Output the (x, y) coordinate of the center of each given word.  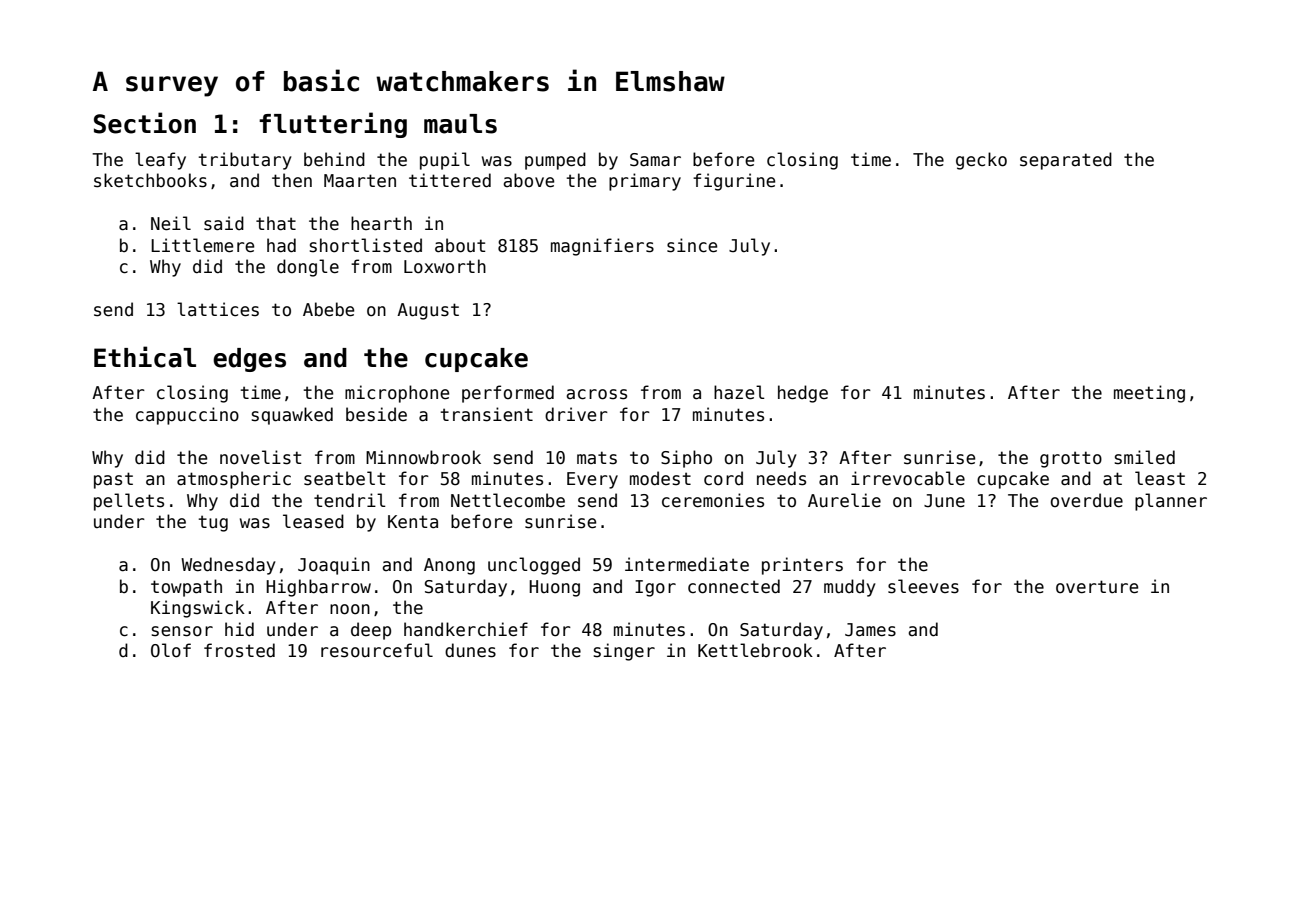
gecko (981, 161)
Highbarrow (318, 588)
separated (1066, 161)
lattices (218, 309)
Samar (655, 160)
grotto (1071, 459)
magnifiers (602, 247)
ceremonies (713, 500)
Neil (171, 223)
